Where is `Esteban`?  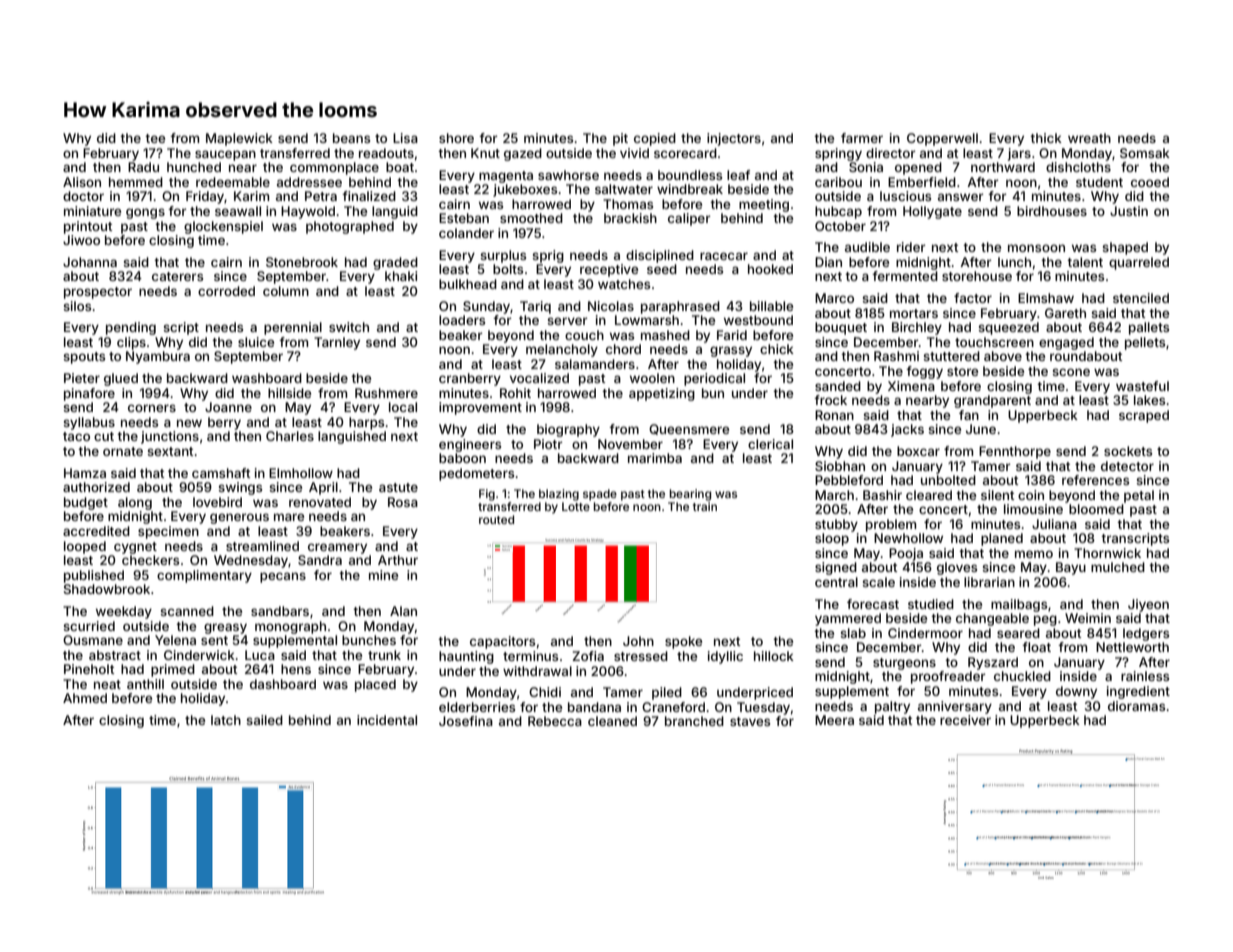 Esteban is located at coordinates (464, 218).
